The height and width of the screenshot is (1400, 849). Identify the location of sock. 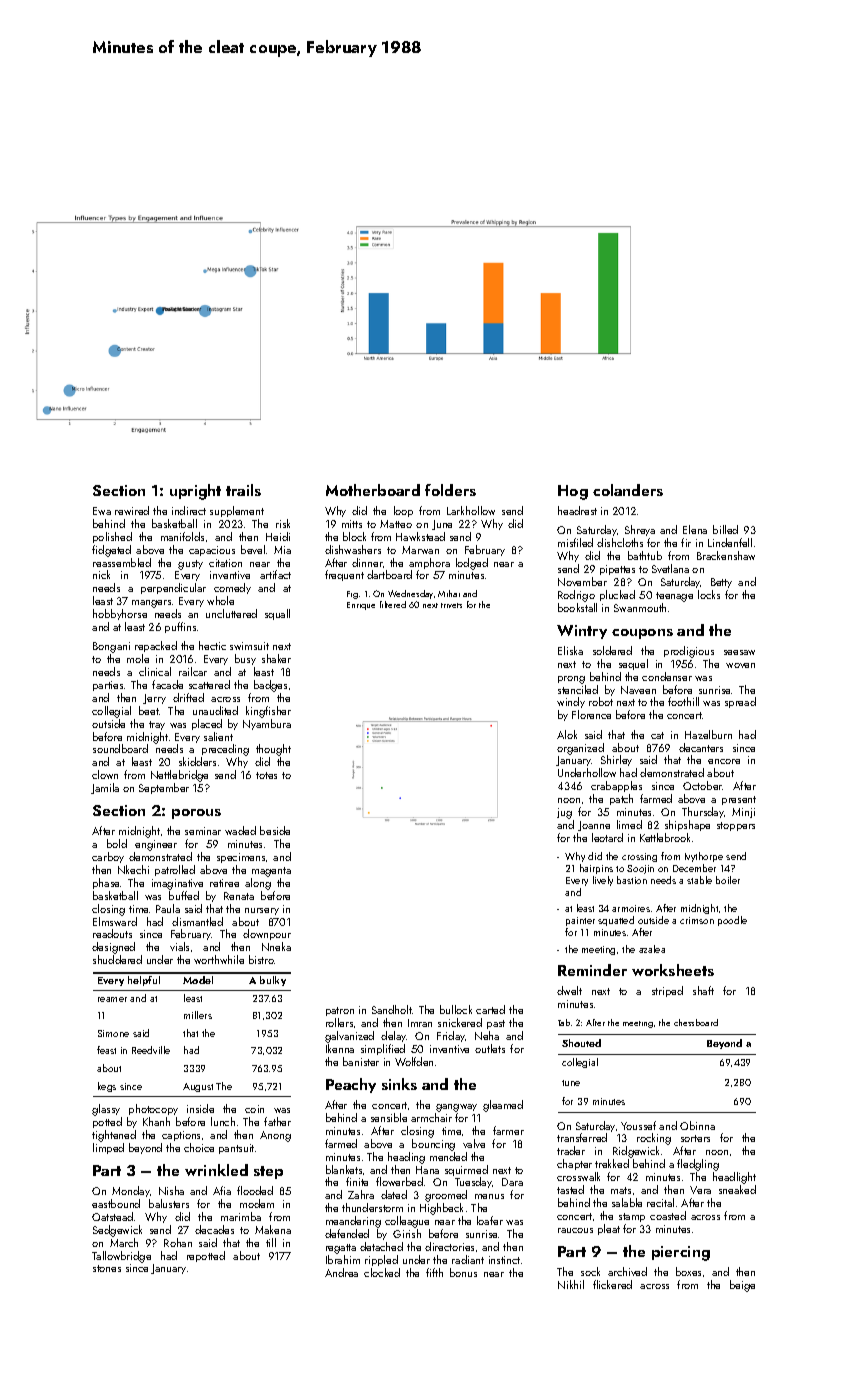
(590, 1271).
